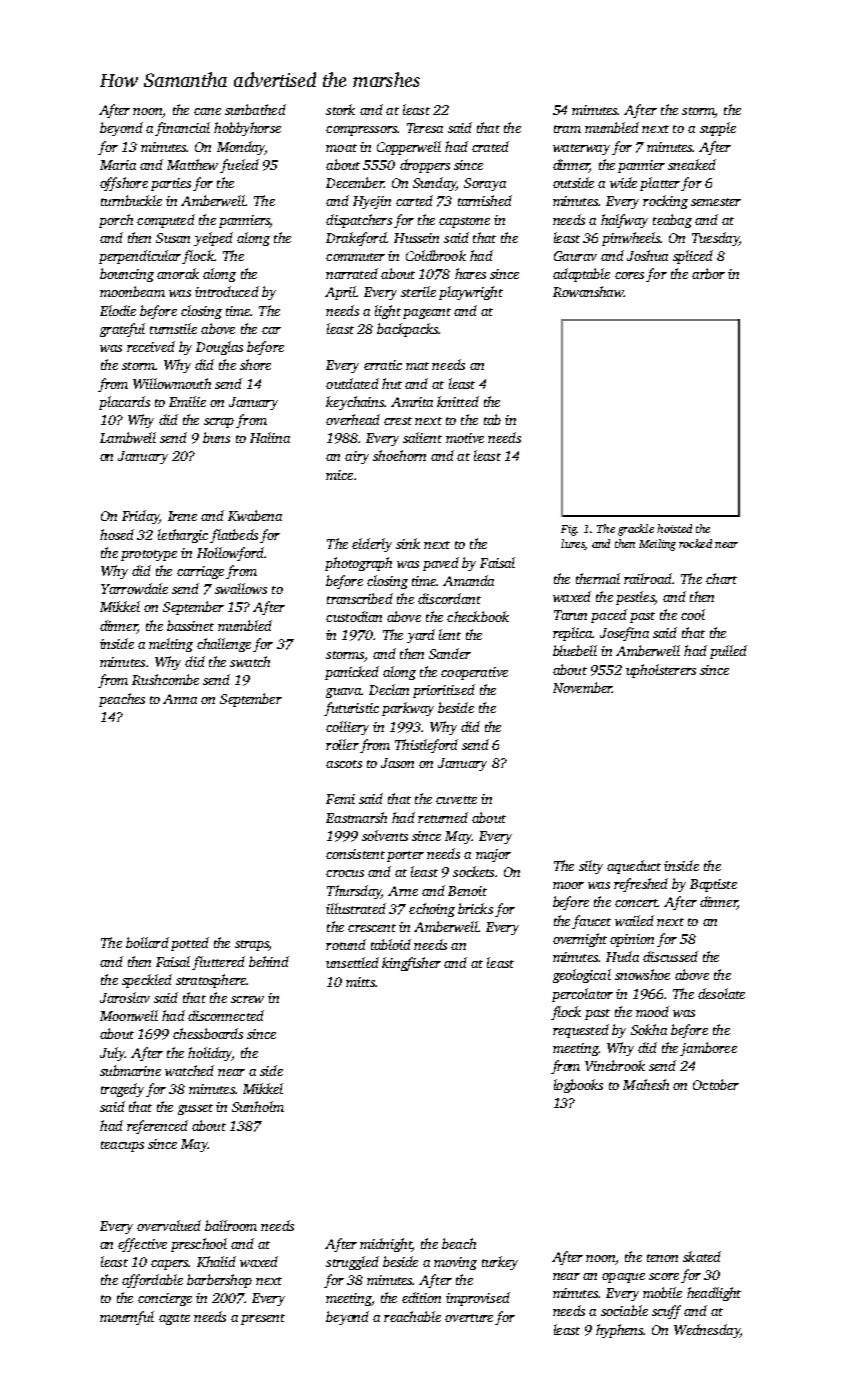  What do you see at coordinates (391, 944) in the screenshot?
I see `tabloid` at bounding box center [391, 944].
